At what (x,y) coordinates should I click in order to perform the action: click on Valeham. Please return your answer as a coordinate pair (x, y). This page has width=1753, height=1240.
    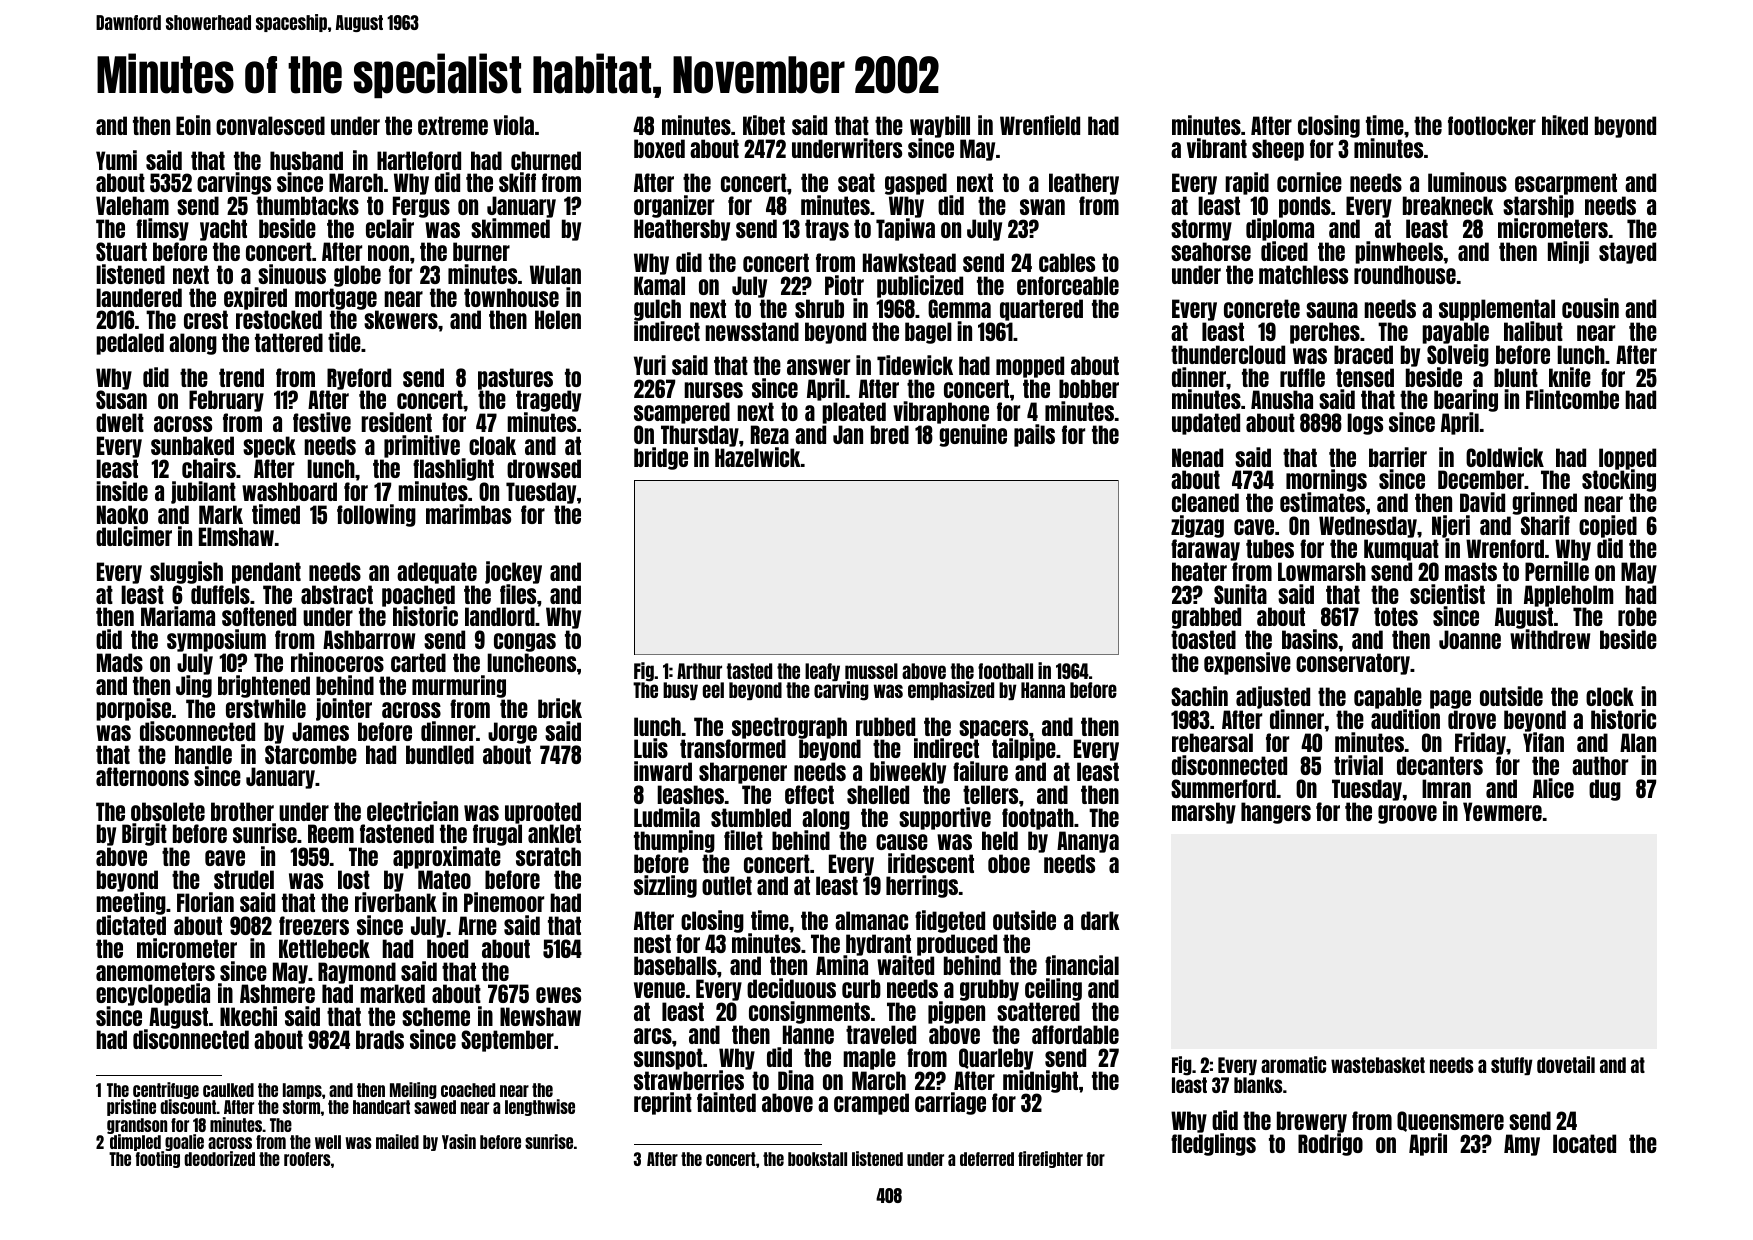
    Looking at the image, I should click on (132, 205).
